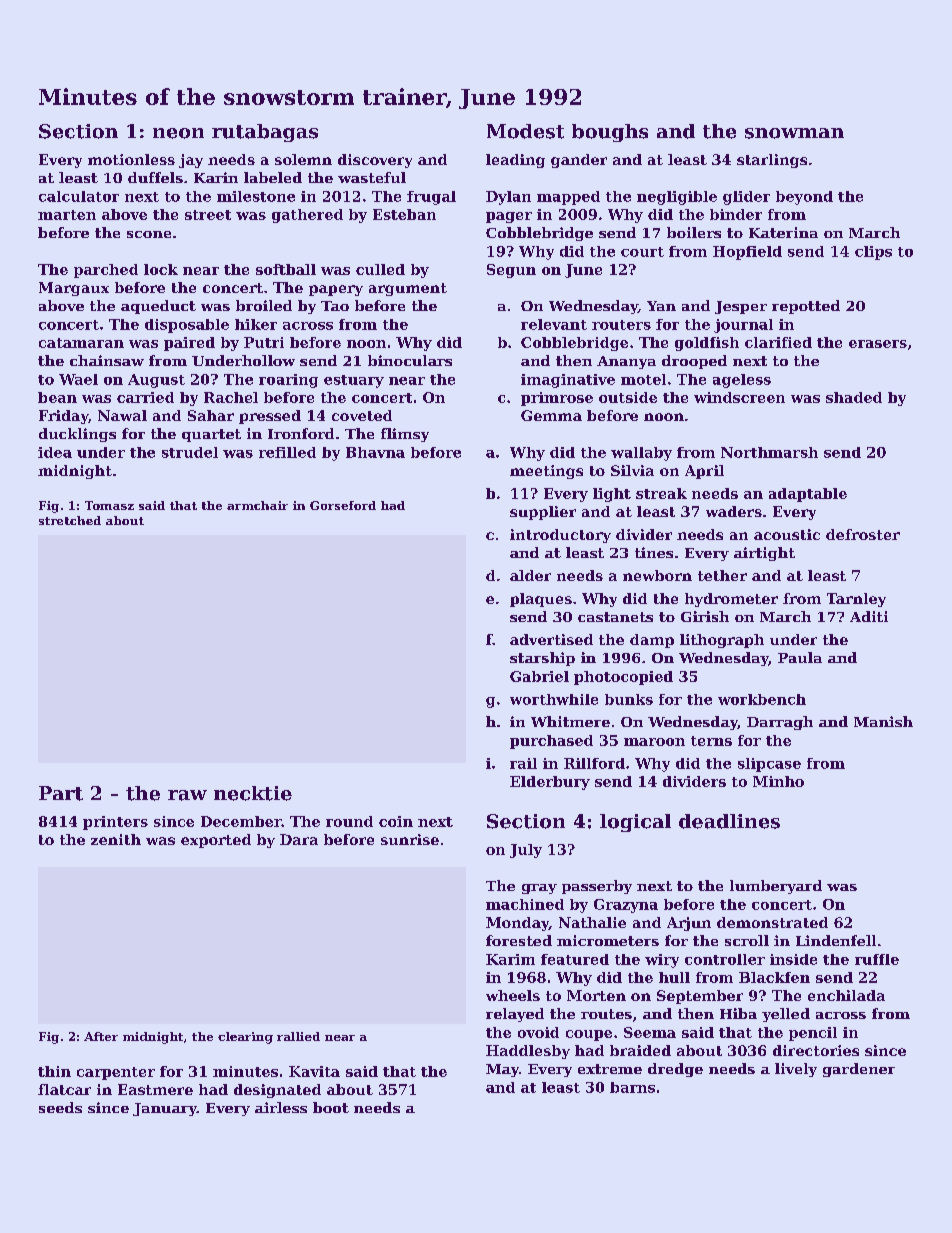 This image has width=952, height=1233. I want to click on barns, so click(632, 1087).
